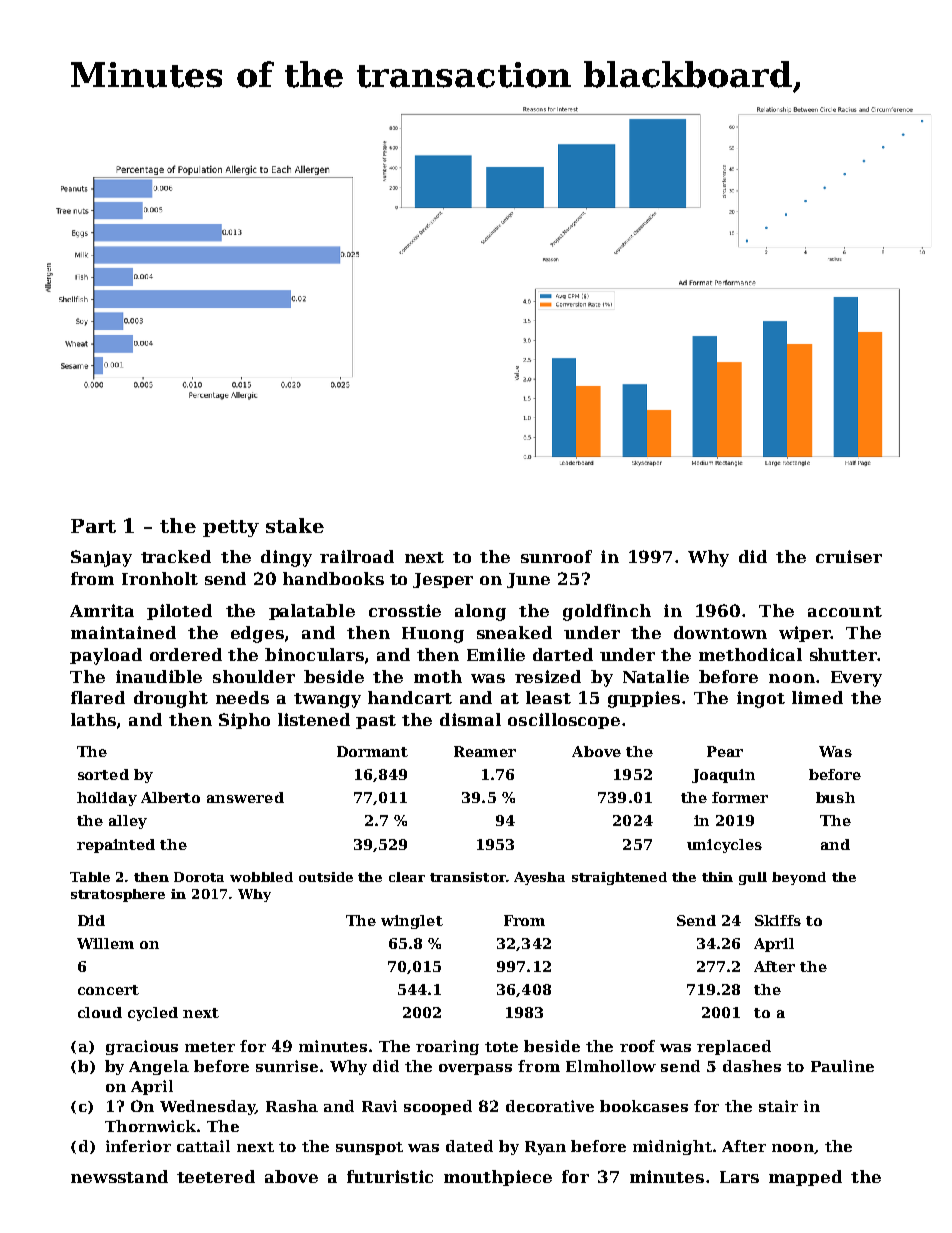 The height and width of the screenshot is (1233, 952). What do you see at coordinates (176, 556) in the screenshot?
I see `tracked` at bounding box center [176, 556].
